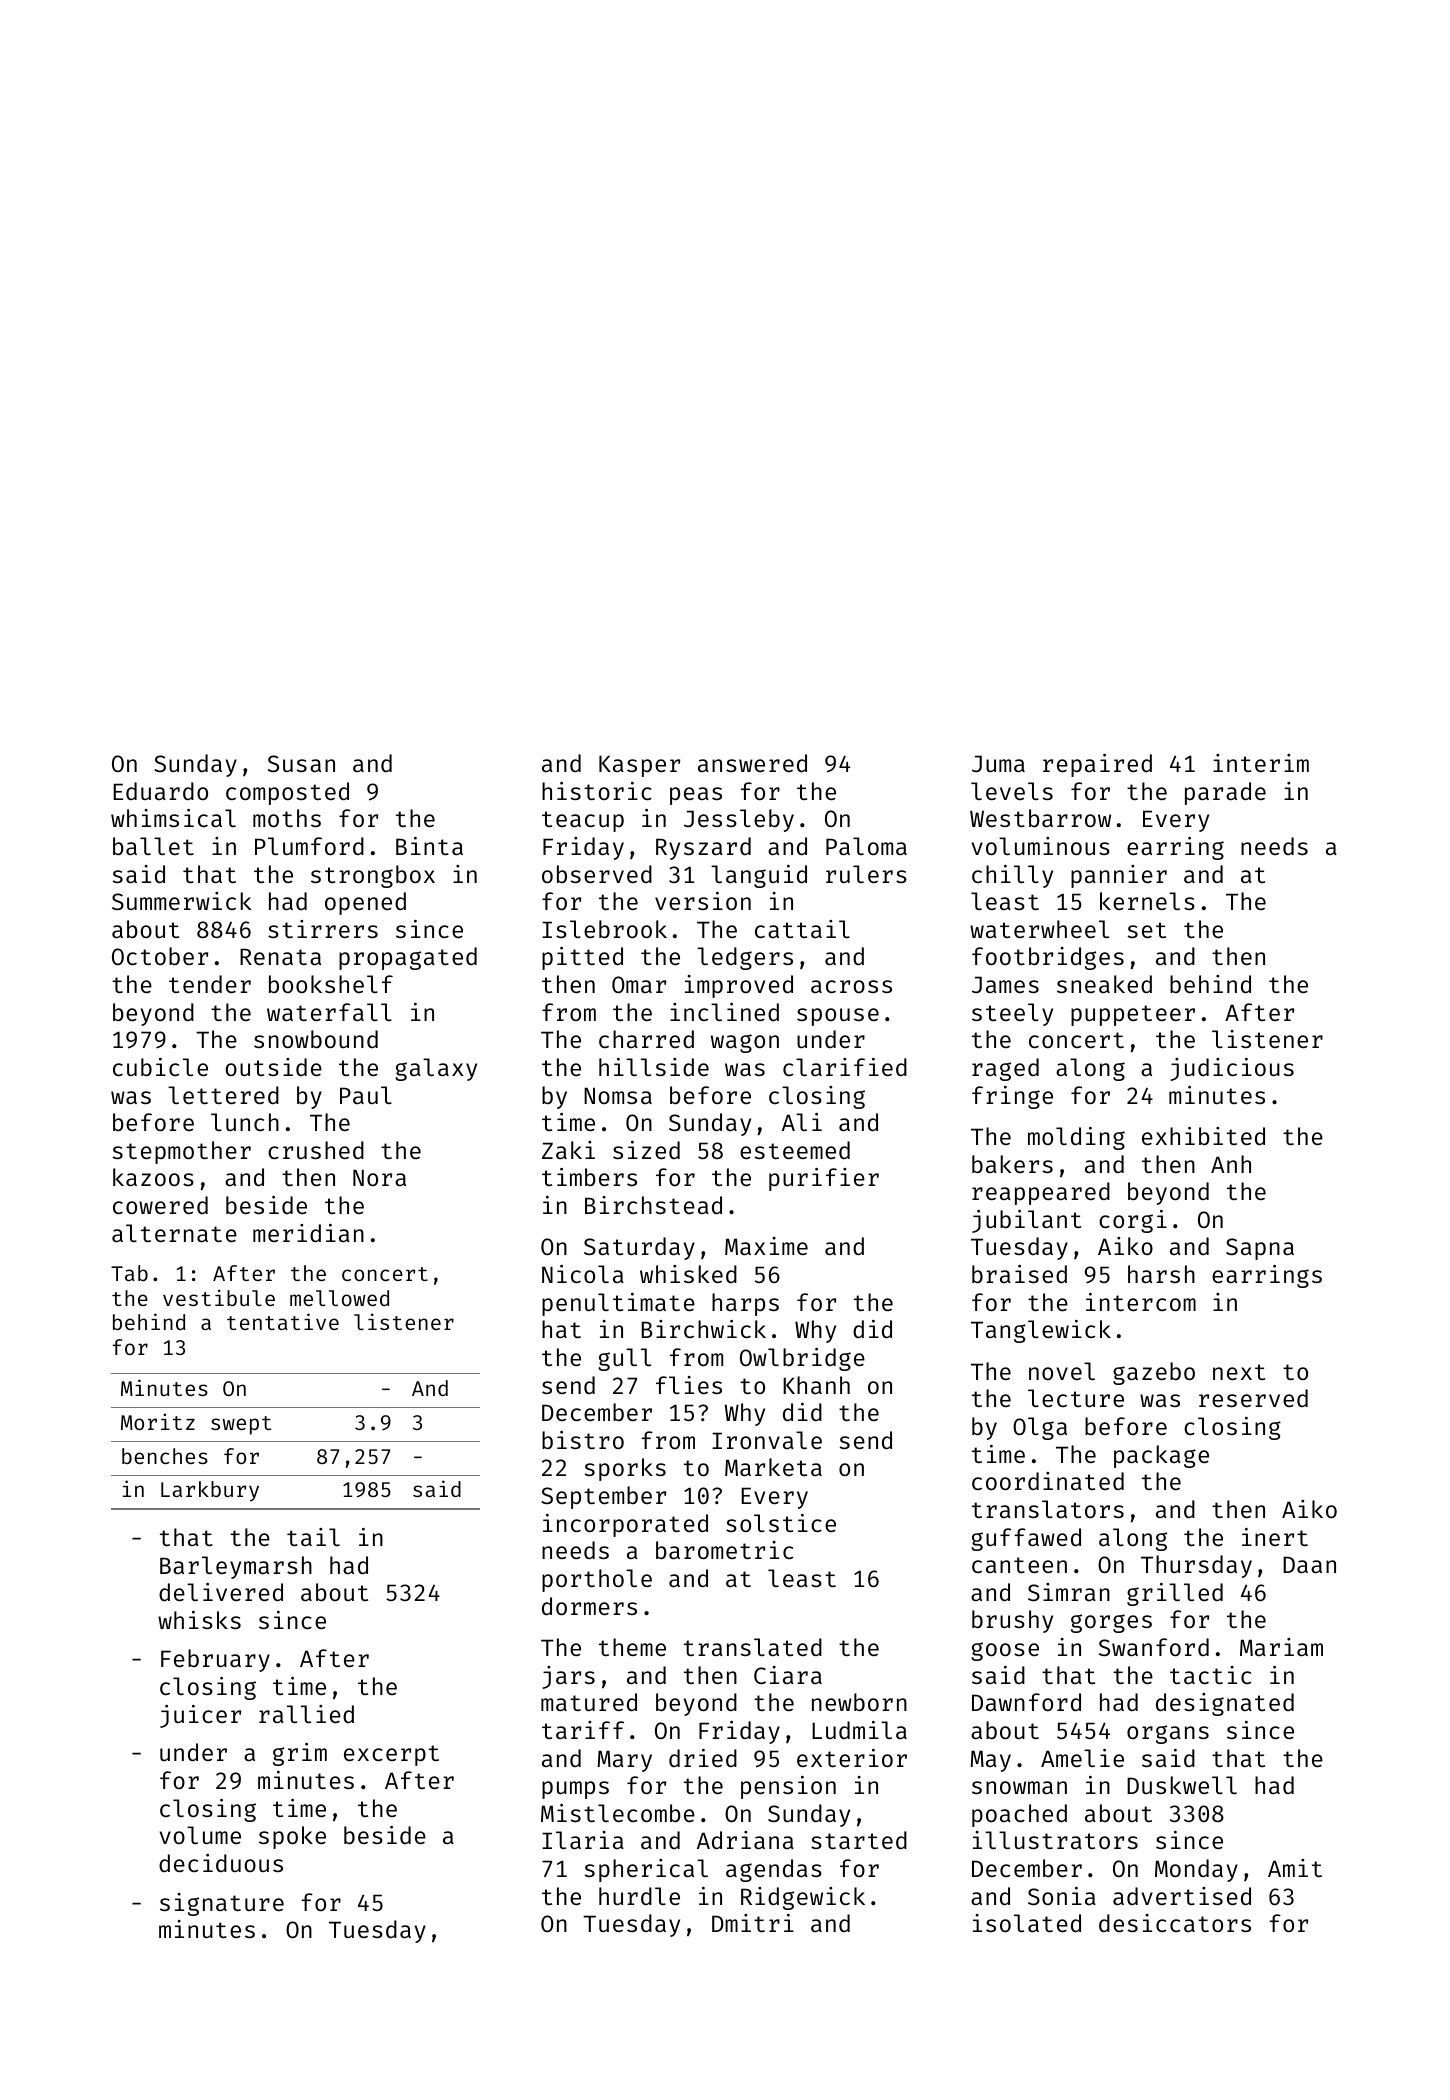  Describe the element at coordinates (222, 1904) in the document. I see `signature` at that location.
